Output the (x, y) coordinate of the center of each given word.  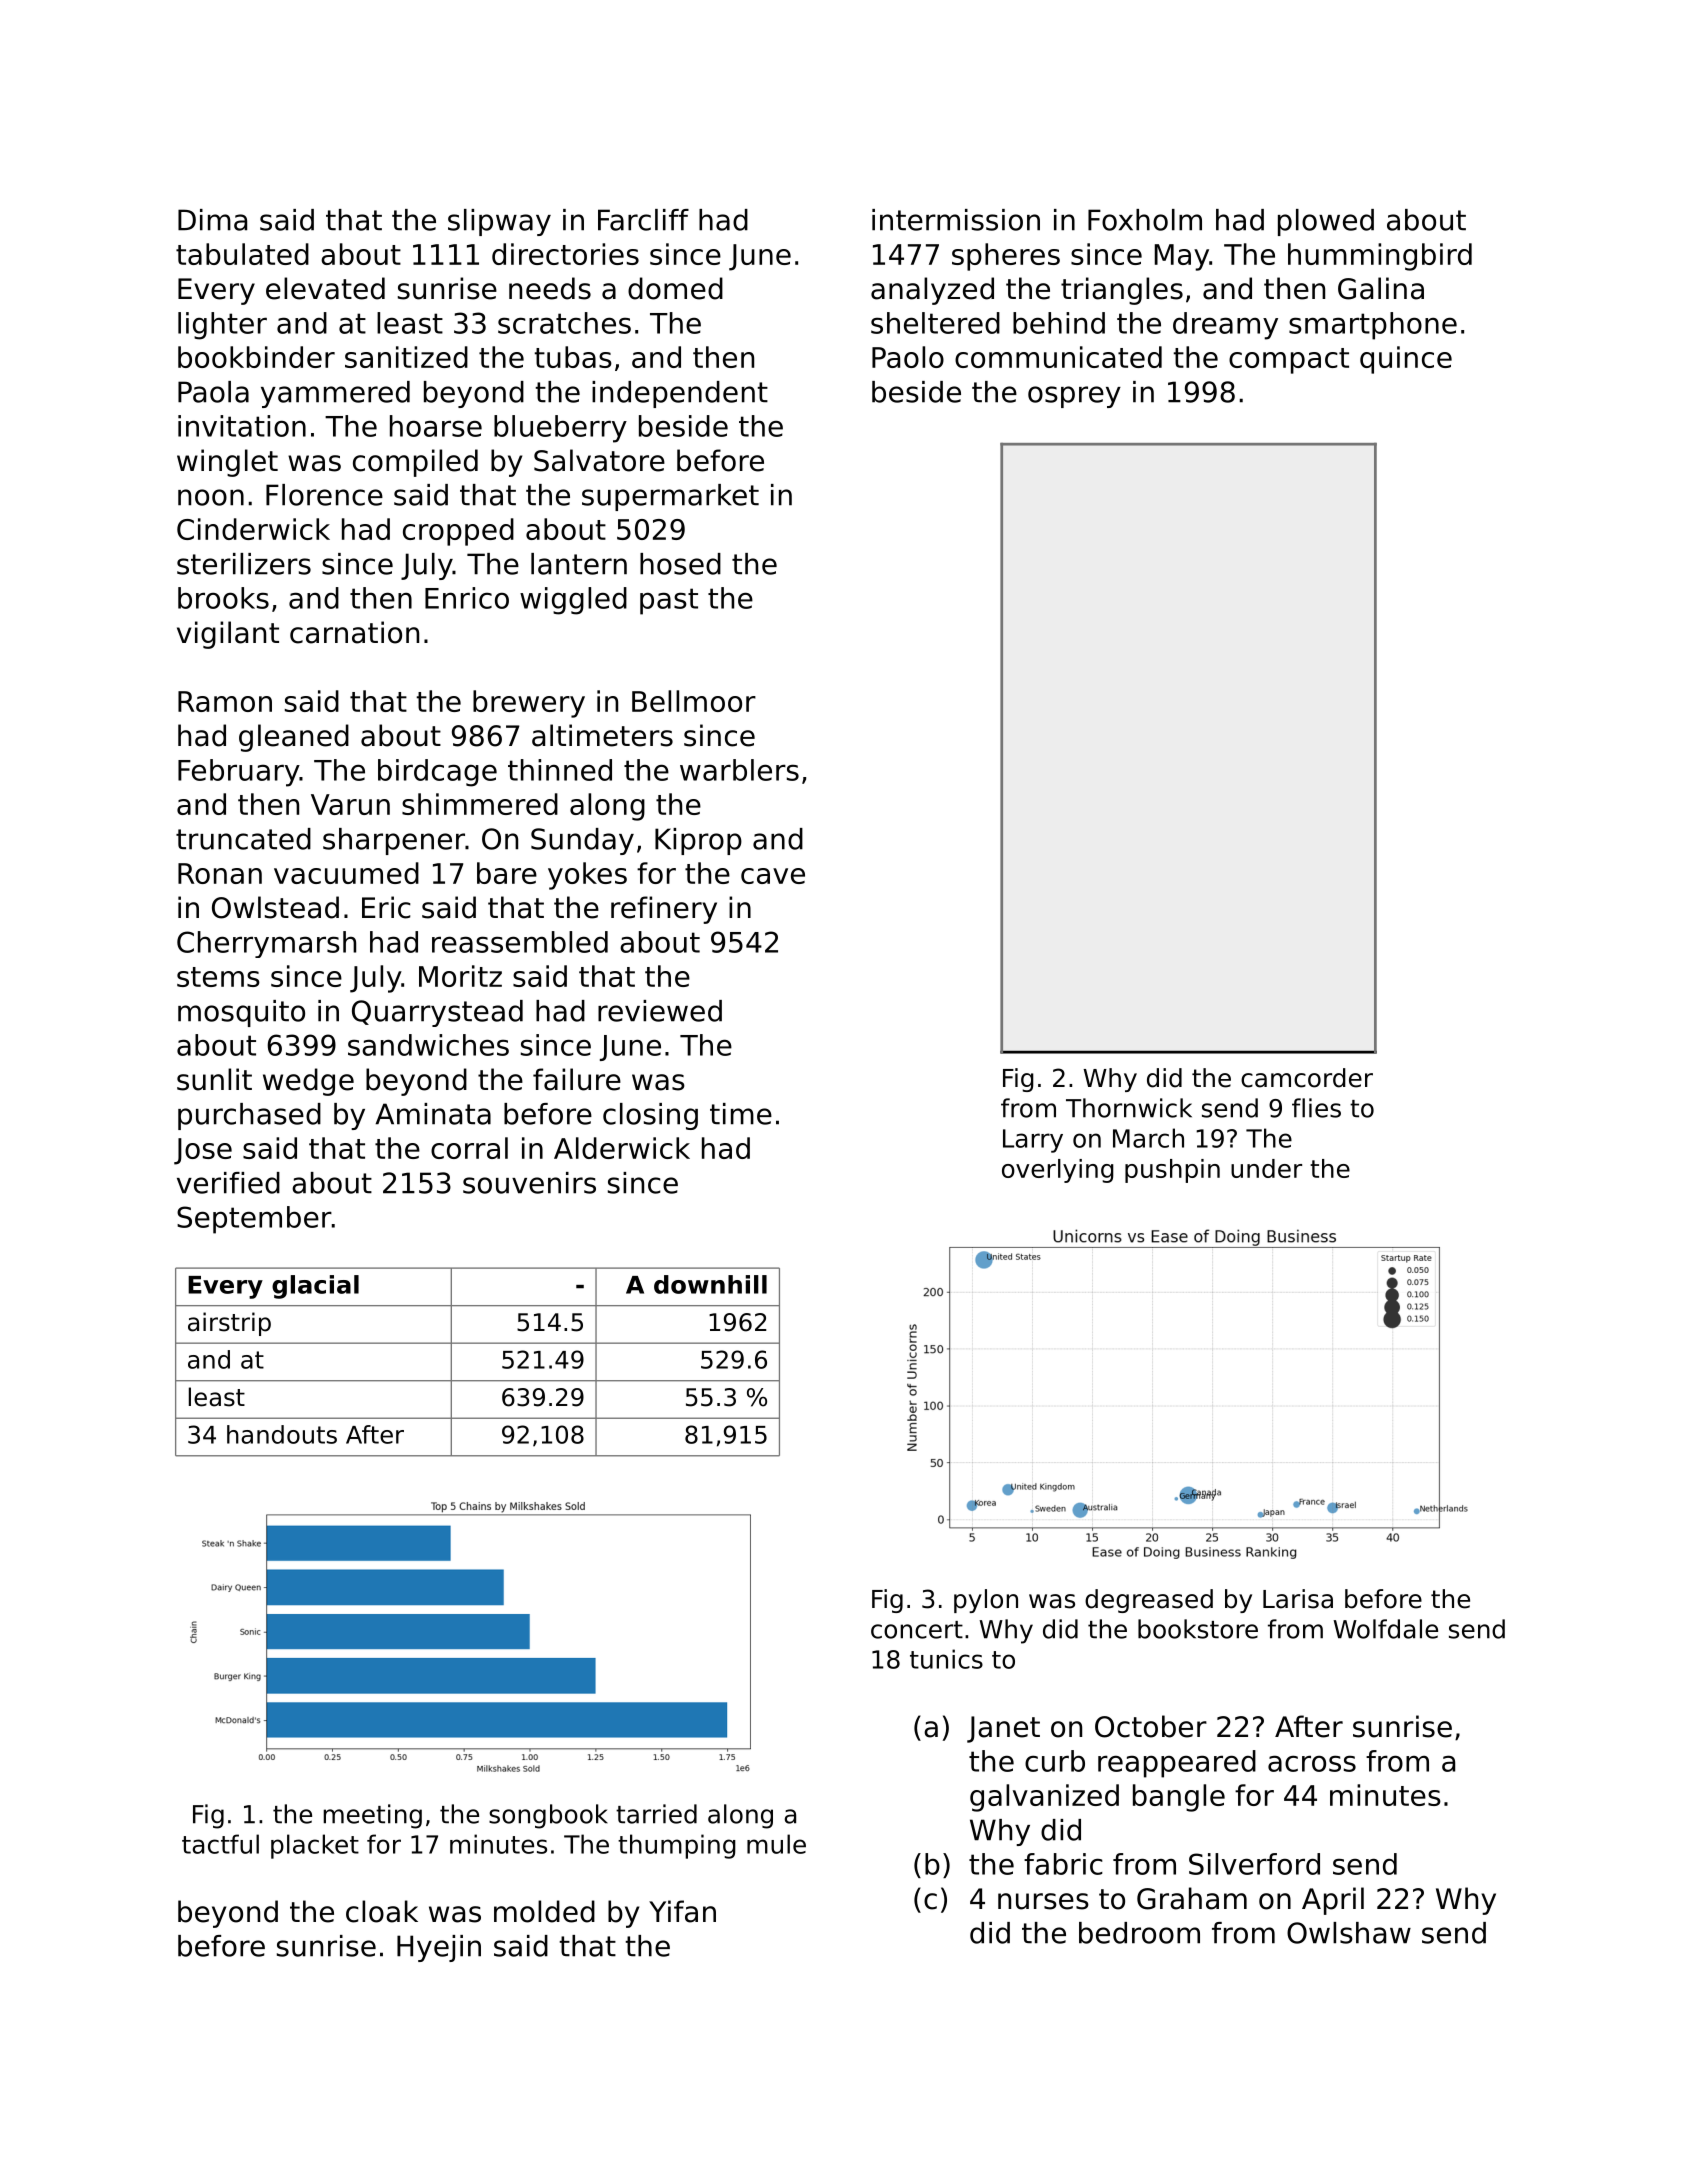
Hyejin (439, 1948)
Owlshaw (1349, 1933)
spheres (1006, 257)
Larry (1033, 1141)
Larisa (1298, 1599)
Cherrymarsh (266, 944)
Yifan (682, 1911)
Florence (324, 495)
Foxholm (1145, 220)
